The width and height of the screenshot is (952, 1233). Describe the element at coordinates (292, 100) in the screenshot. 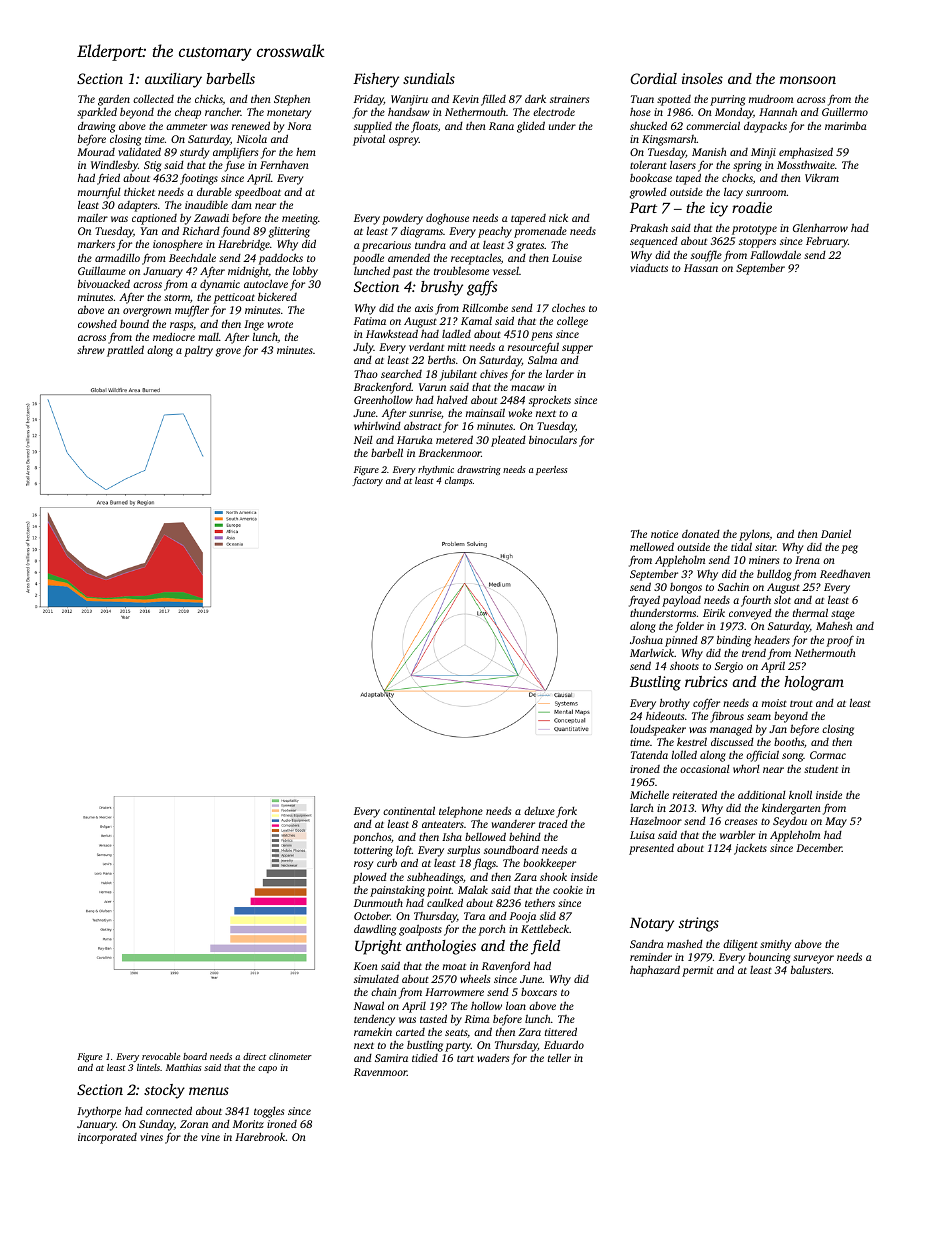

I see `Stephen` at that location.
